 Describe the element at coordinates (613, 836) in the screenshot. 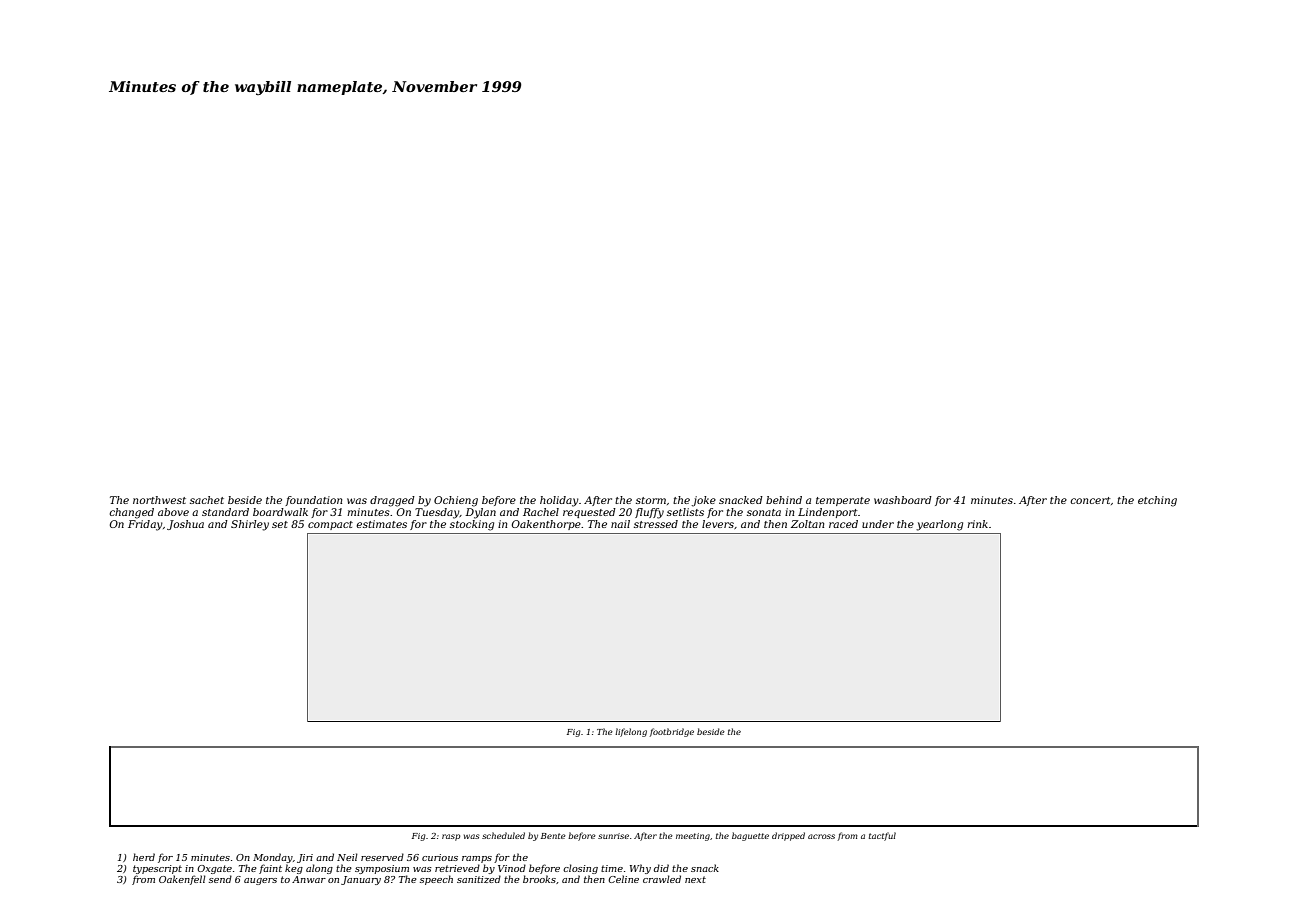

I see `sunrise` at that location.
